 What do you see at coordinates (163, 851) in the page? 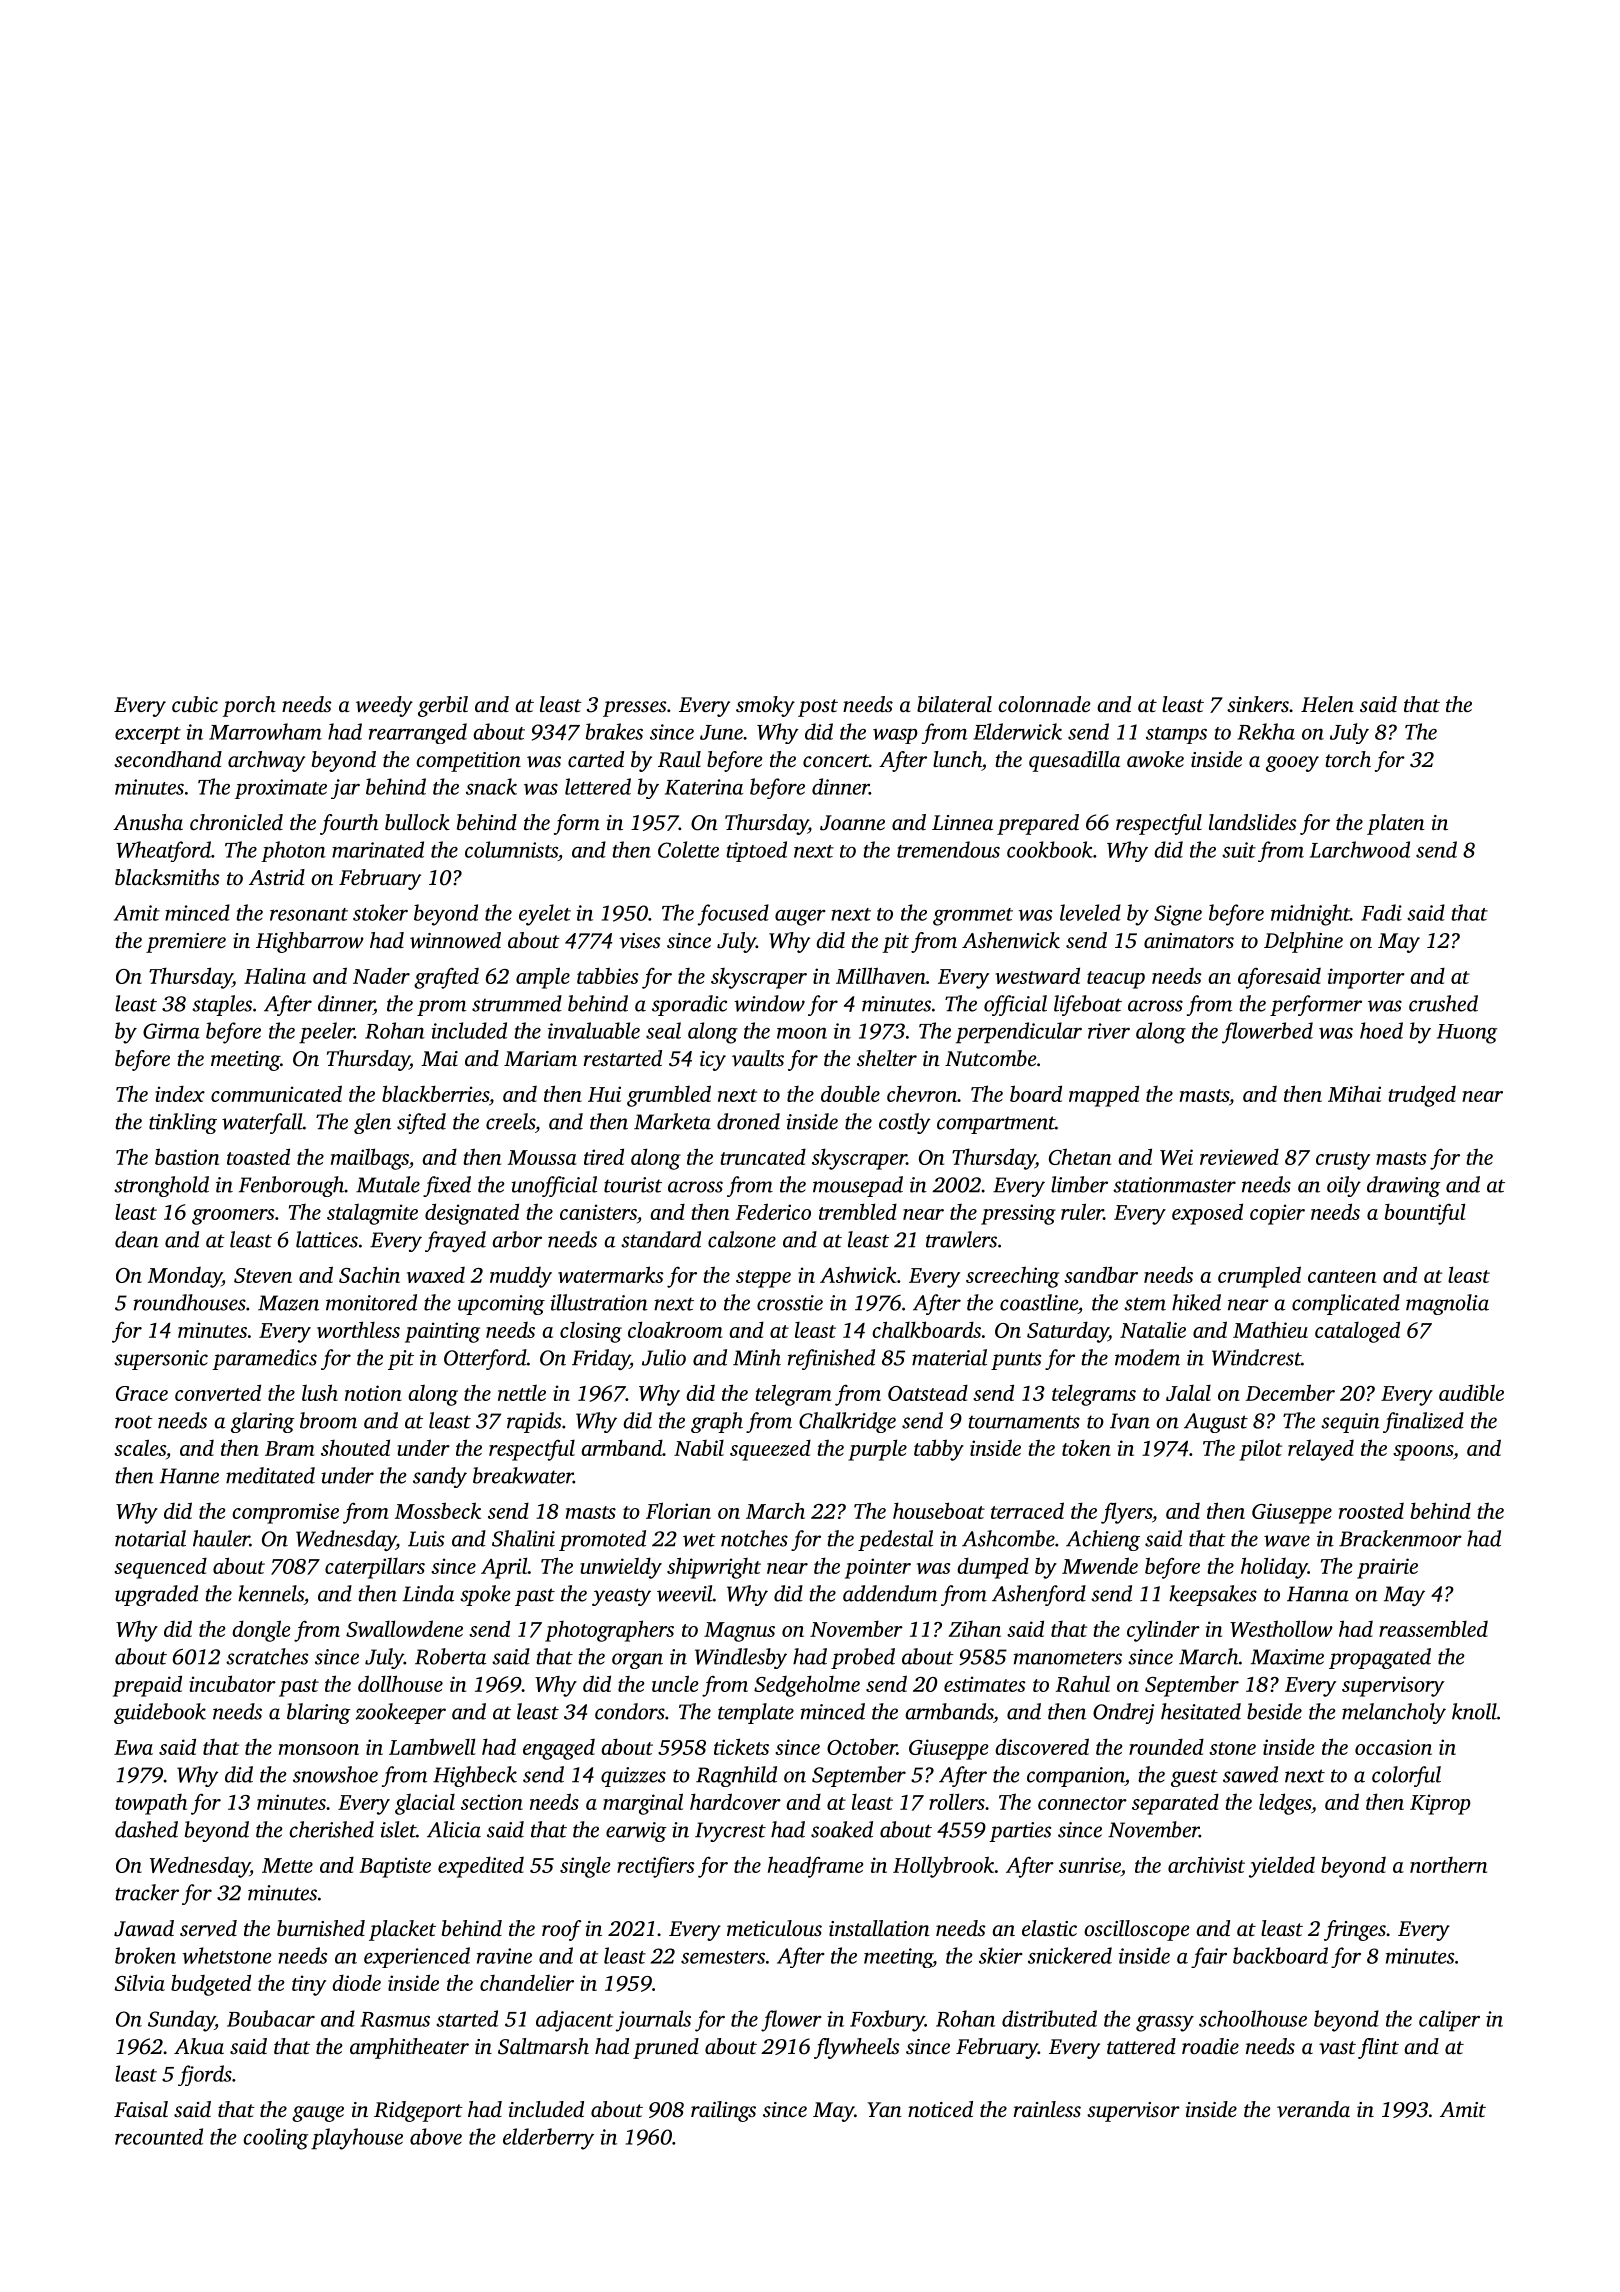
I see `Wheatford` at bounding box center [163, 851].
